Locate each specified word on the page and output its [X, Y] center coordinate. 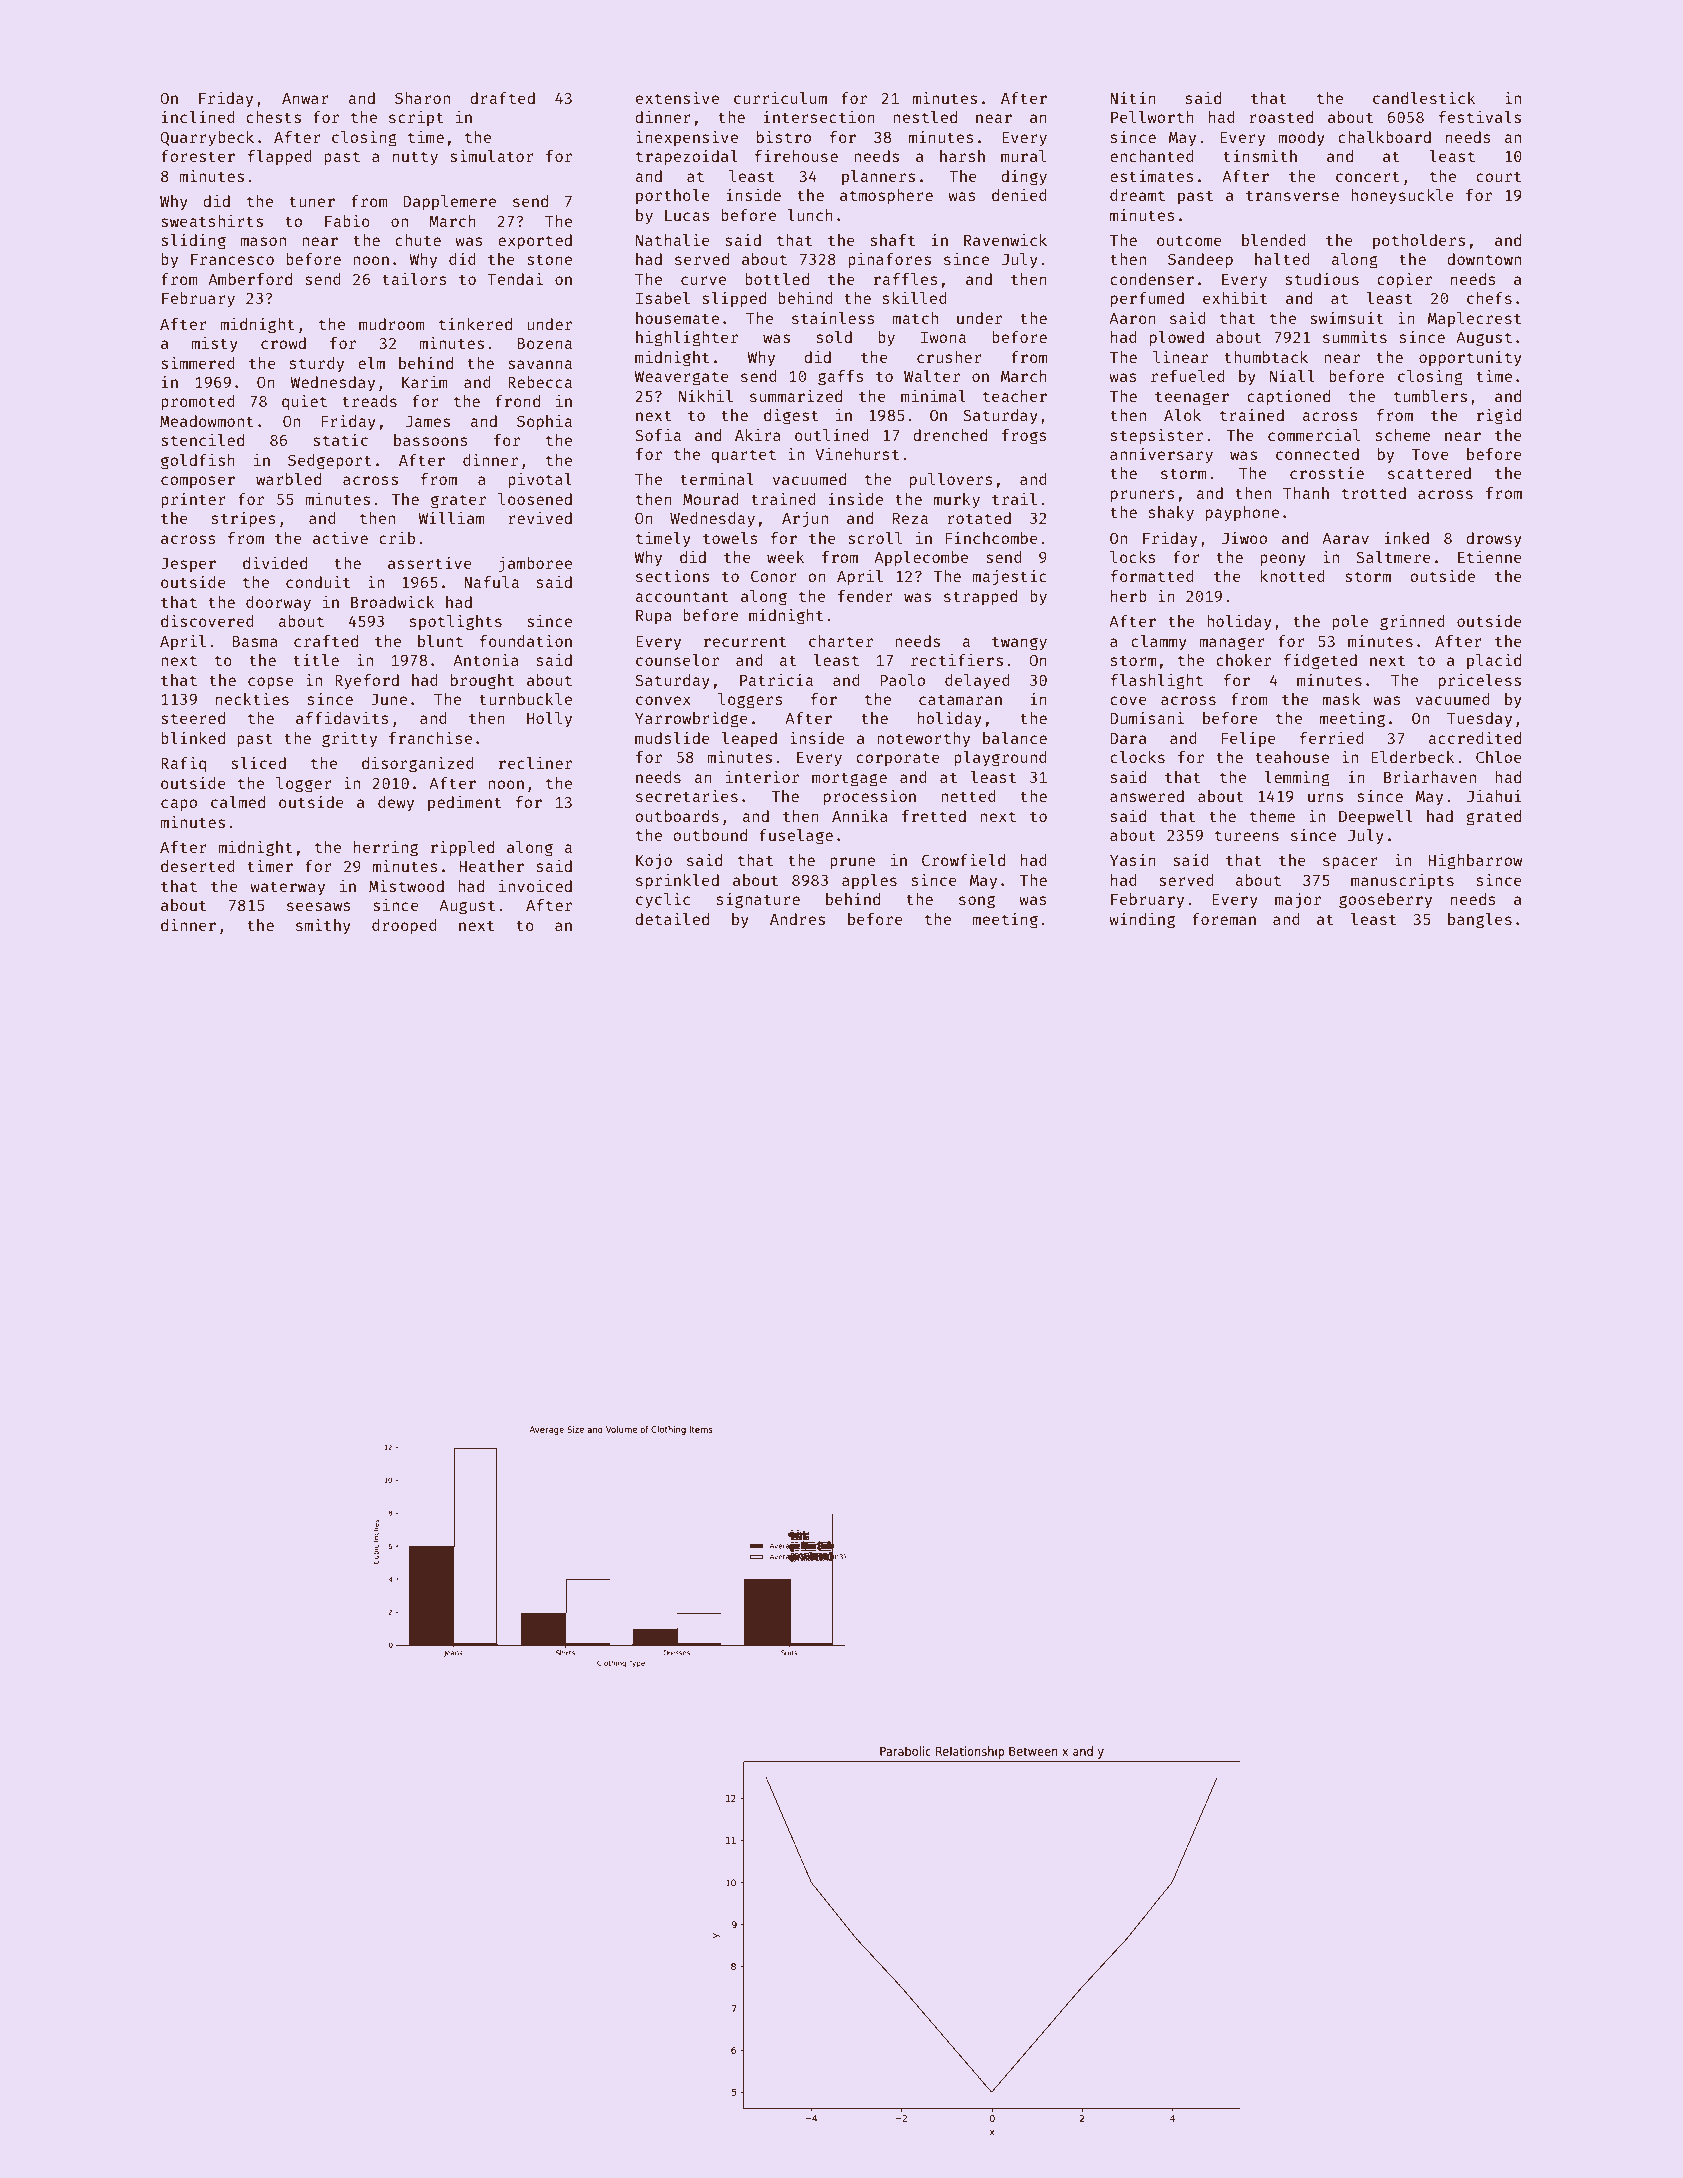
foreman [1224, 919]
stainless [833, 317]
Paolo [902, 680]
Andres [797, 919]
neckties [252, 698]
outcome [1189, 240]
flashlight [1157, 682]
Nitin [1133, 97]
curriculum [780, 98]
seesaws [319, 906]
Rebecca [540, 382]
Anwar [305, 98]
